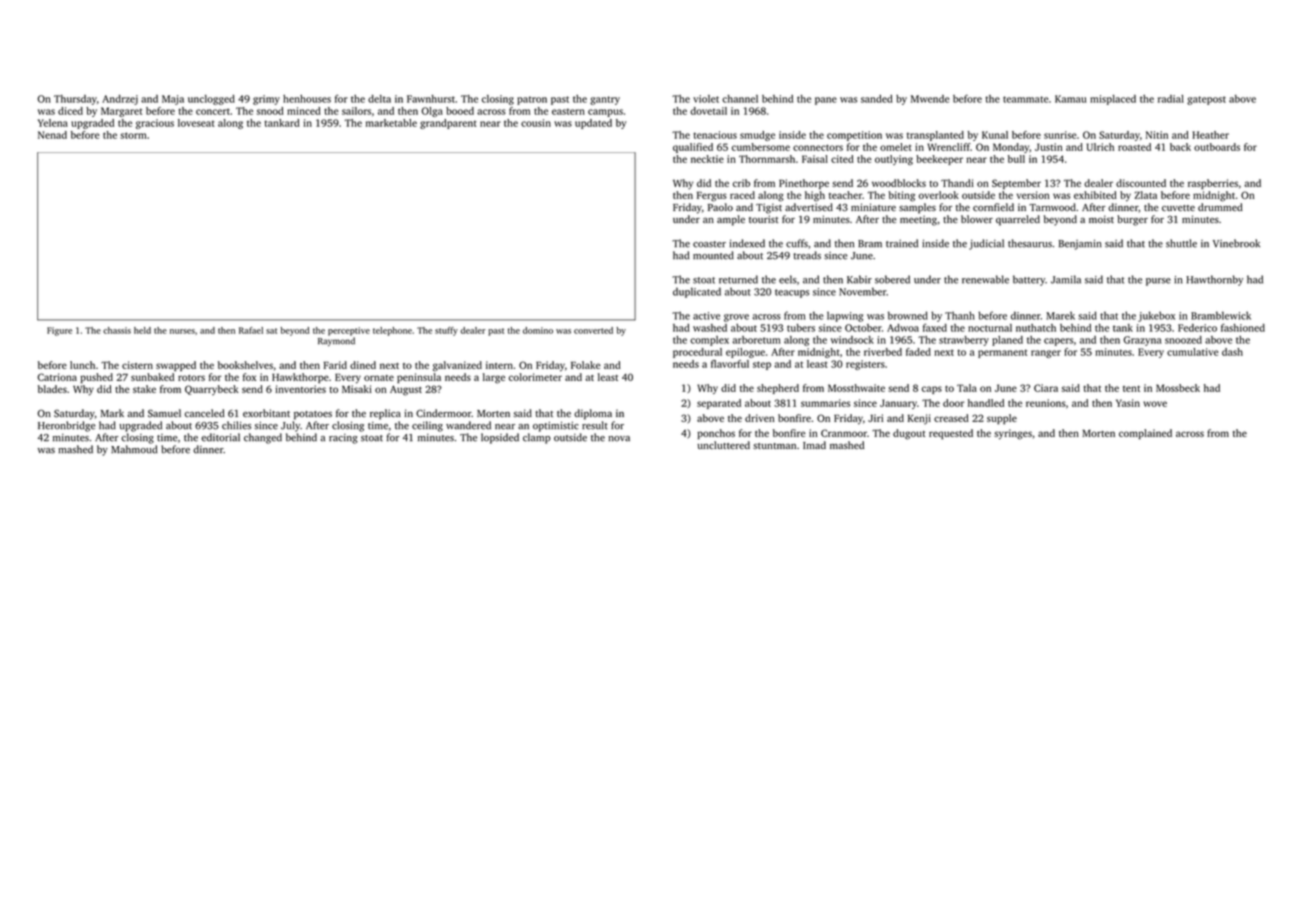 The image size is (1308, 924). Describe the element at coordinates (1236, 243) in the page. I see `Vinebrook` at that location.
